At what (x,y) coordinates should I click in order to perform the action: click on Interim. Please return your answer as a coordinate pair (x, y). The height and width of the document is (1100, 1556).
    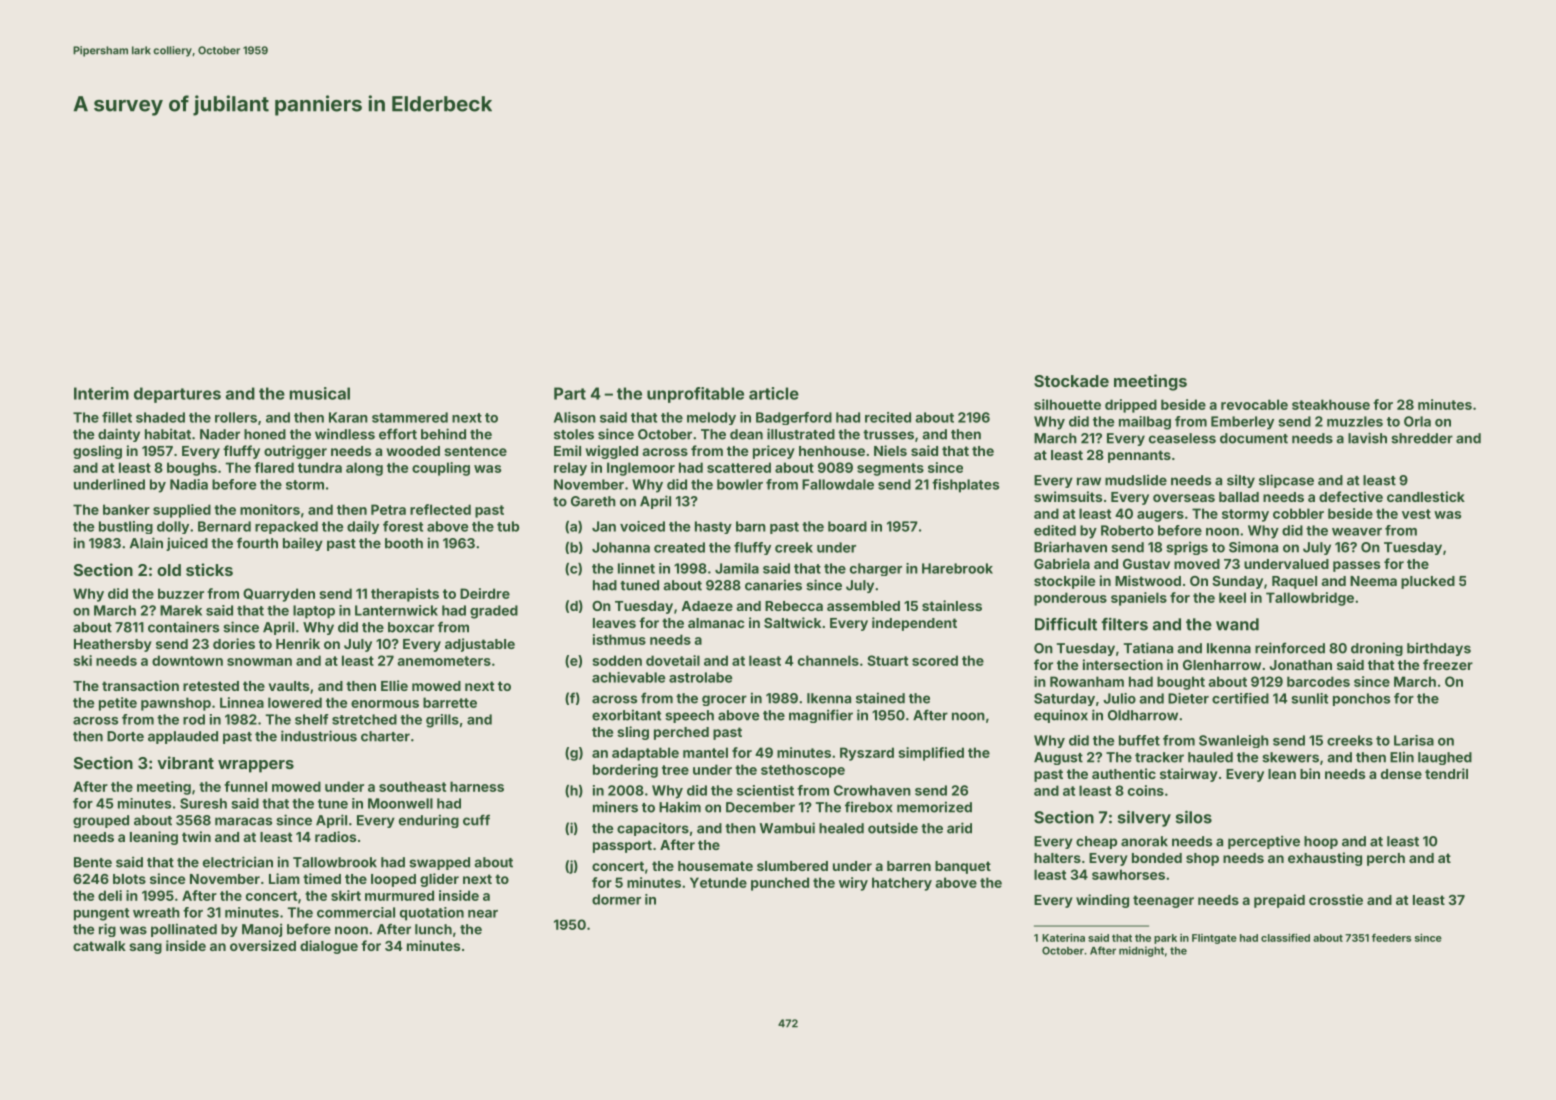
    Looking at the image, I should click on (101, 393).
